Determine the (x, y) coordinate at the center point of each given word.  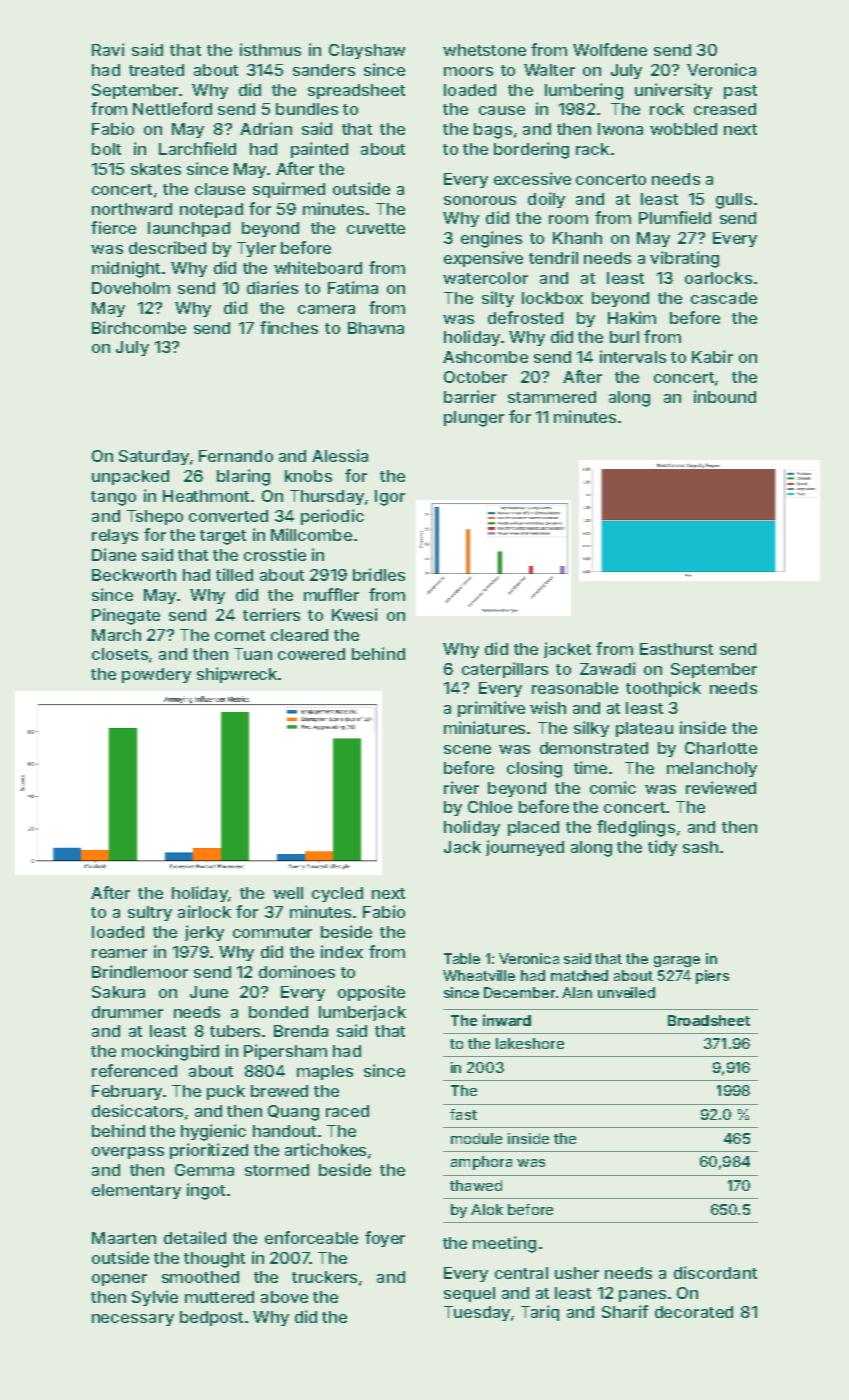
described (167, 247)
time (590, 767)
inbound (725, 396)
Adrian (266, 128)
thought (214, 1260)
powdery (156, 675)
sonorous (480, 200)
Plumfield (675, 217)
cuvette (376, 228)
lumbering (584, 91)
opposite (371, 993)
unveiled (626, 992)
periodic (332, 517)
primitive (491, 709)
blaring (243, 477)
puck (226, 1092)
